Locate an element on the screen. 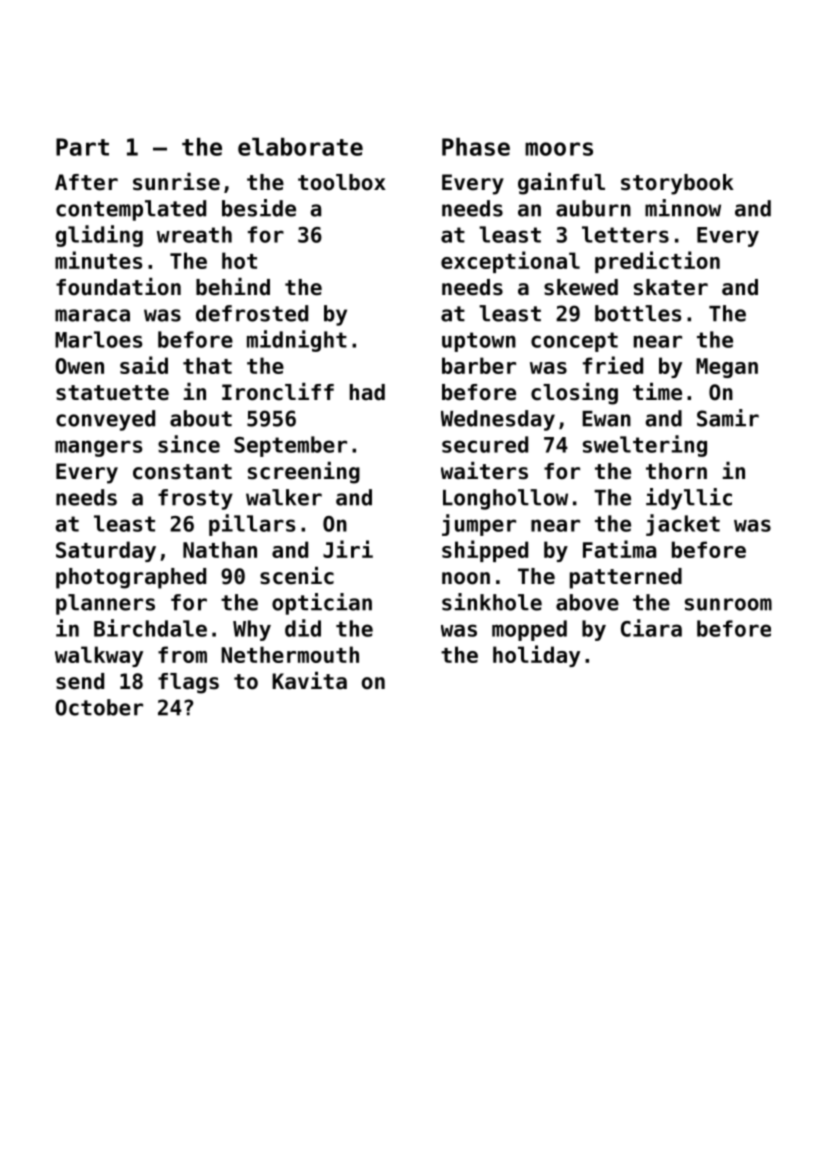 The height and width of the screenshot is (1173, 827). Part is located at coordinates (82, 147).
